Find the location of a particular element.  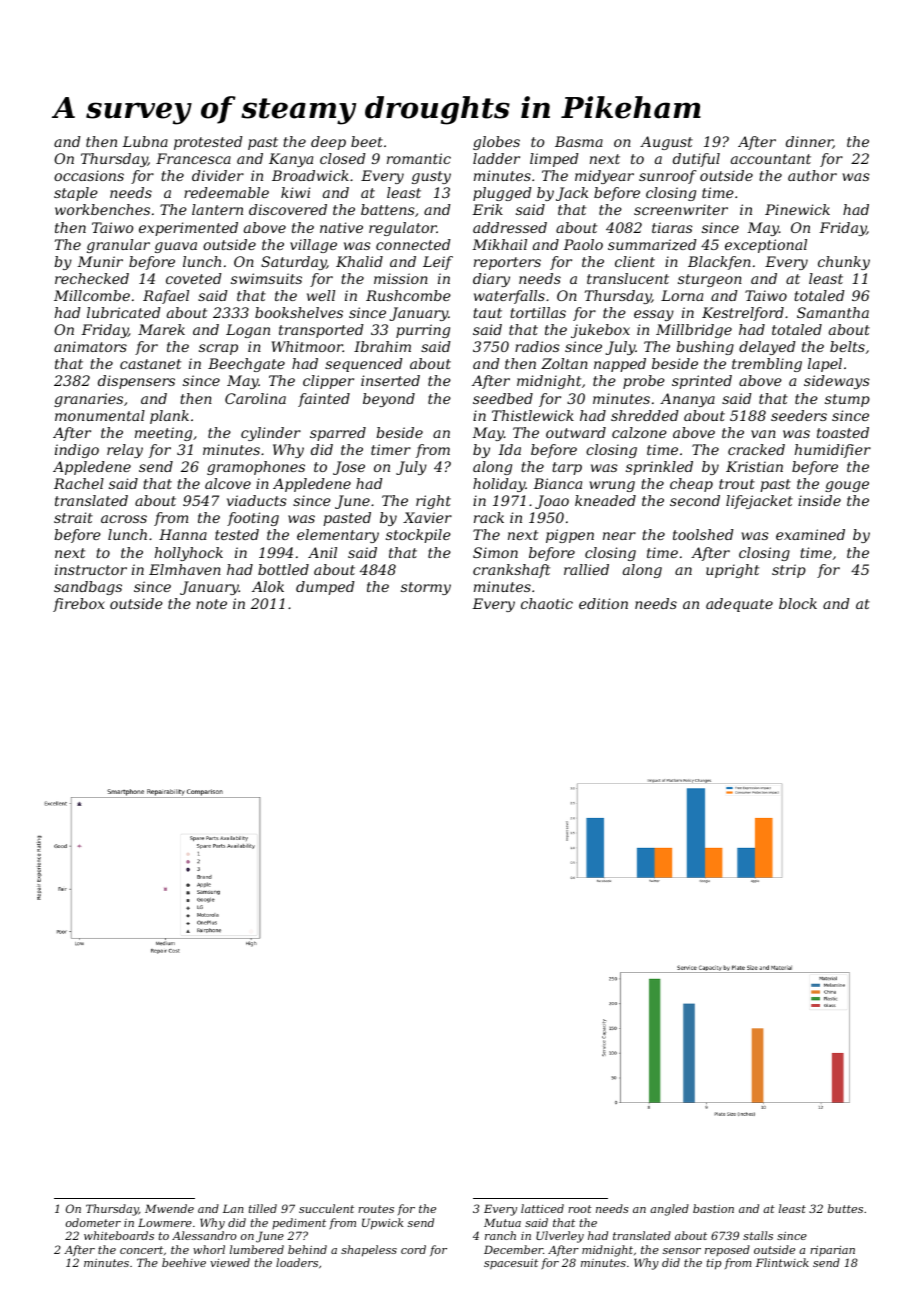

Lubna is located at coordinates (145, 141).
